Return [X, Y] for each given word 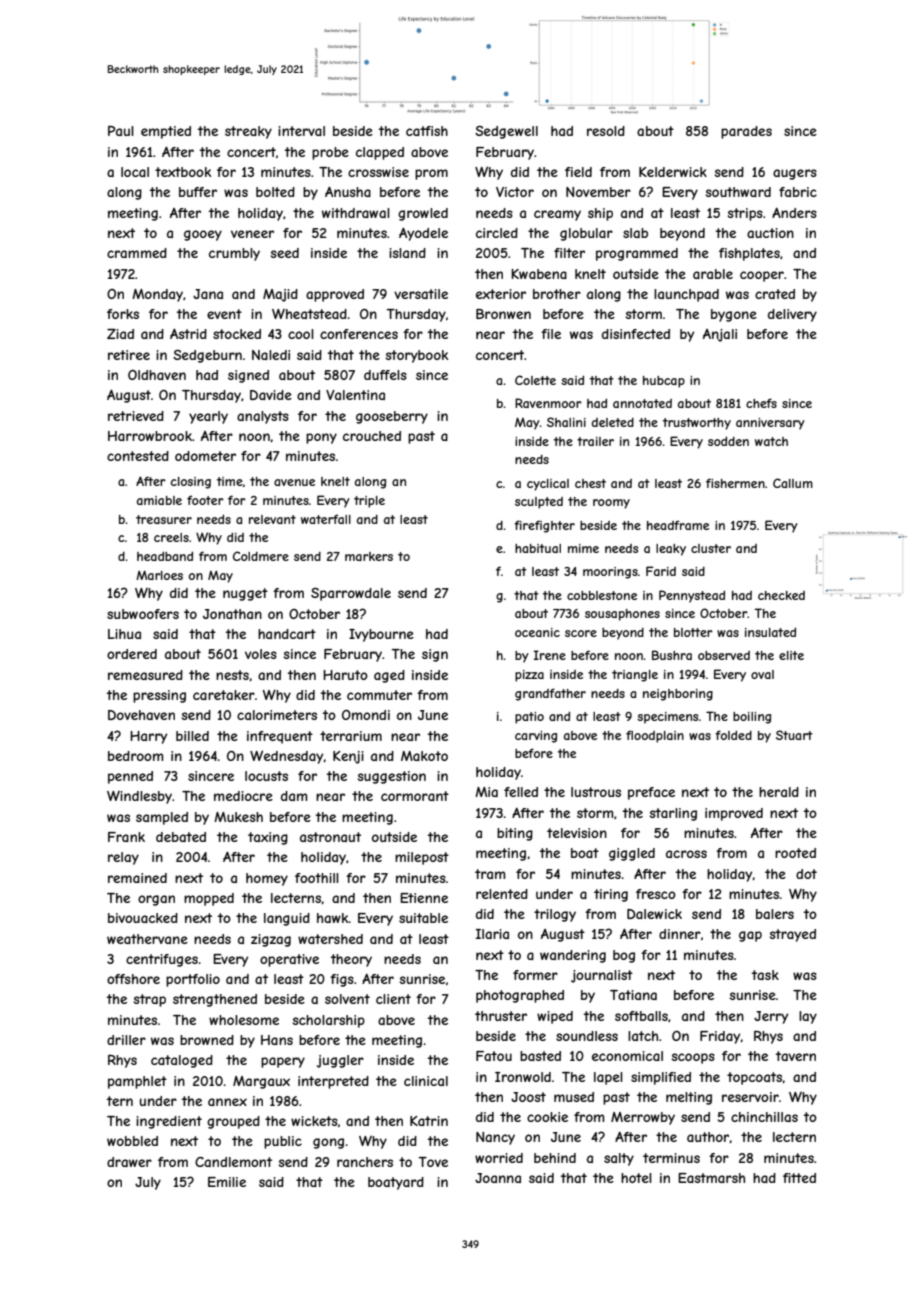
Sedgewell [506, 132]
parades [746, 132]
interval [301, 131]
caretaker [224, 695]
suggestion [392, 777]
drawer [129, 1162]
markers [369, 556]
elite [791, 655]
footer [205, 500]
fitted [799, 1178]
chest [590, 483]
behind [555, 1158]
